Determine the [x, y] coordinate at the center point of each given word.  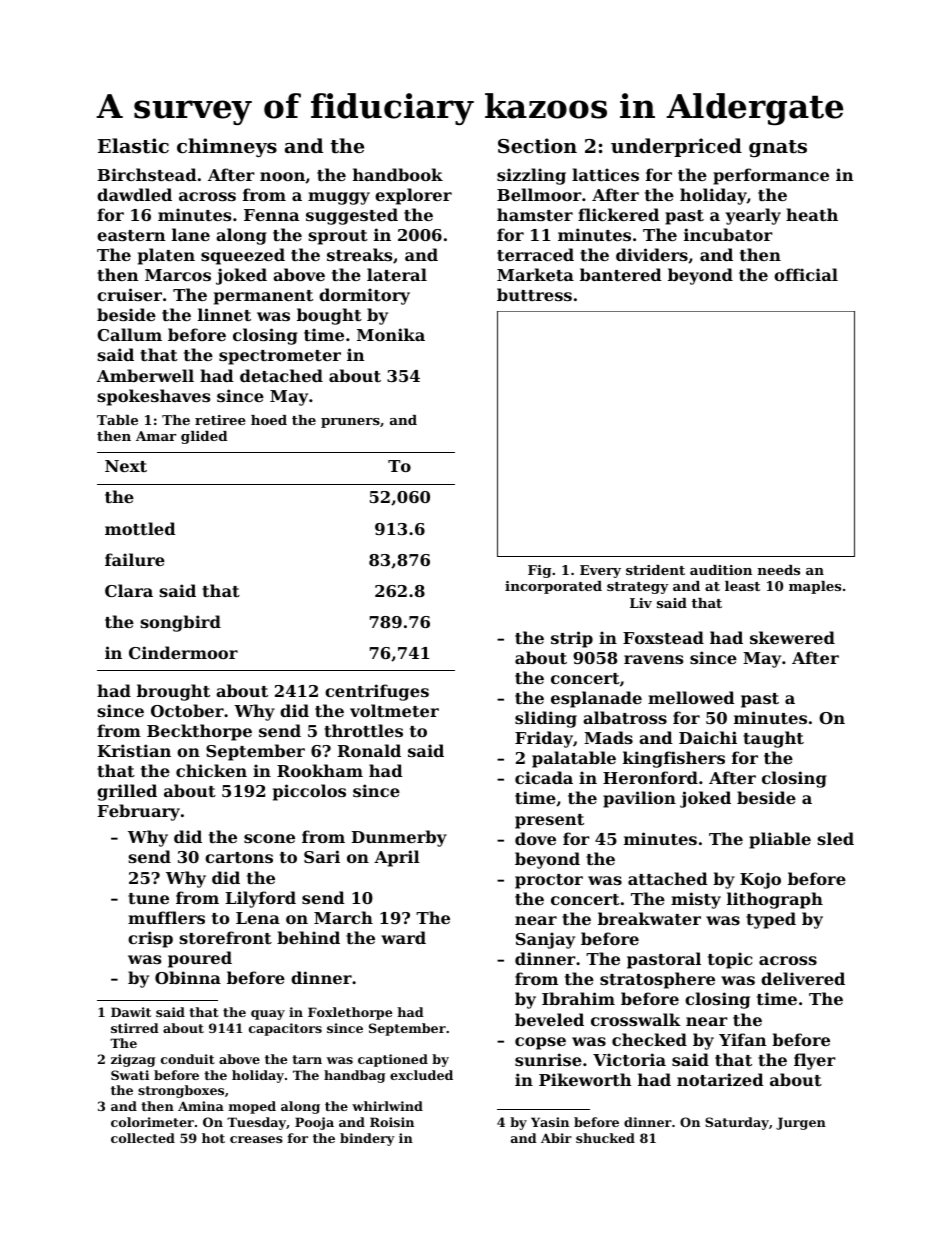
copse [540, 1043]
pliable [780, 840]
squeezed [243, 256]
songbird [181, 623]
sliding [546, 719]
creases [256, 1139]
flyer [815, 1061]
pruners [350, 423]
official [806, 274]
